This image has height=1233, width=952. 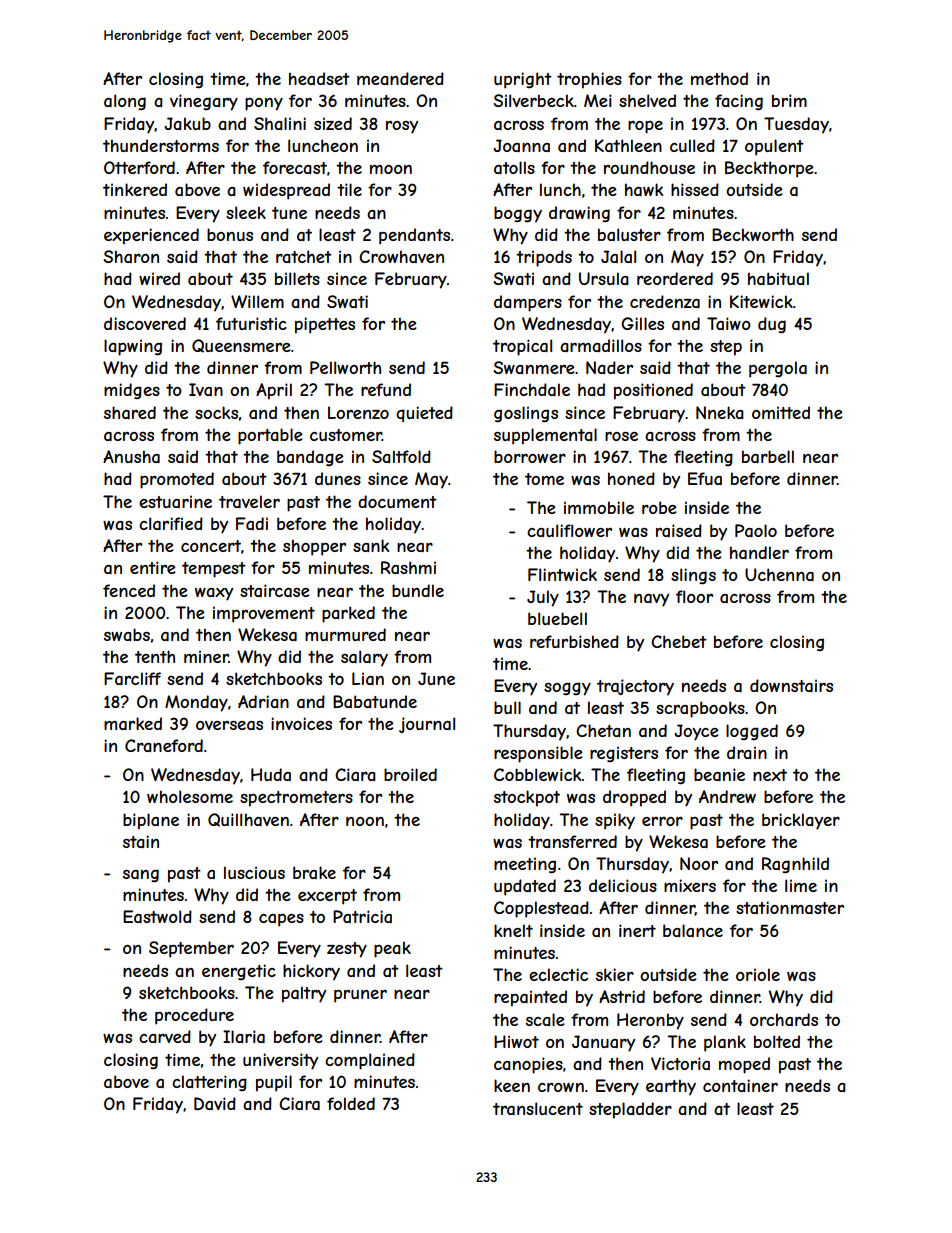 What do you see at coordinates (215, 1103) in the image?
I see `David` at bounding box center [215, 1103].
